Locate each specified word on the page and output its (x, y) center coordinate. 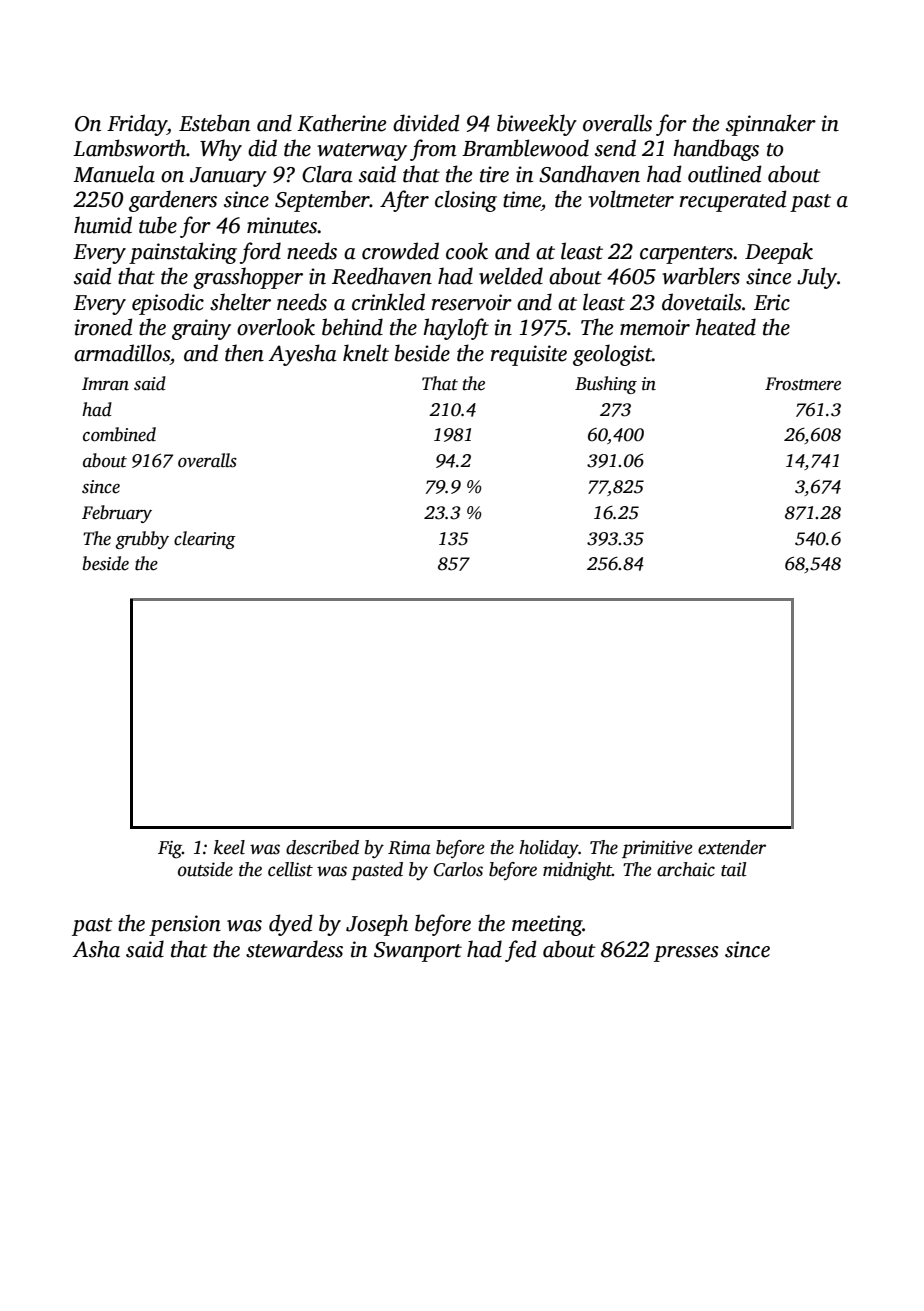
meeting (547, 925)
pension (185, 925)
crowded (400, 251)
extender (732, 847)
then (244, 353)
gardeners (173, 201)
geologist (612, 355)
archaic (686, 869)
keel (229, 847)
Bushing (606, 385)
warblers (701, 276)
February (117, 514)
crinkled (388, 302)
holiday (549, 849)
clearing (205, 540)
